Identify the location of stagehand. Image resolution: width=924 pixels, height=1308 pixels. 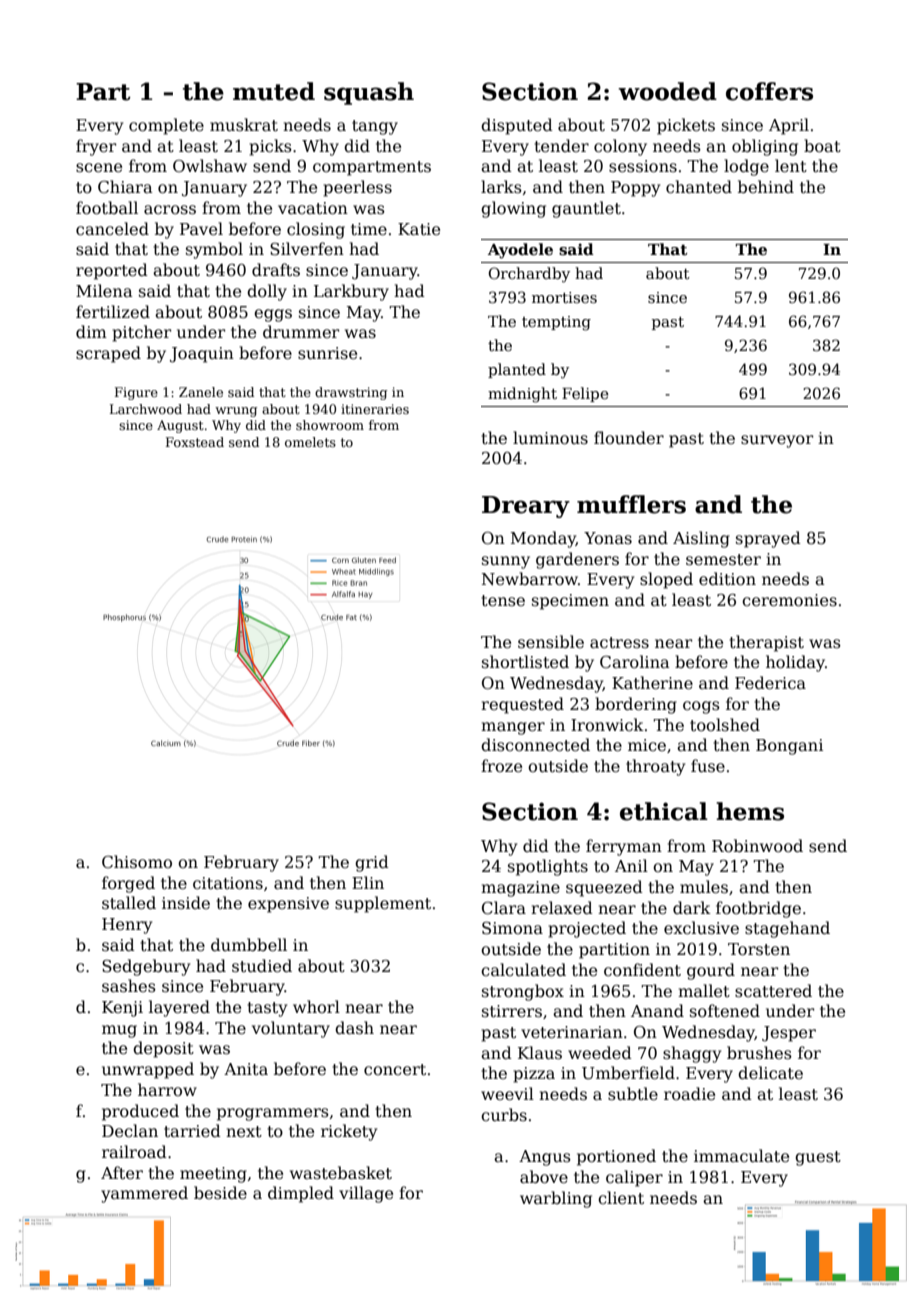
(787, 929).
